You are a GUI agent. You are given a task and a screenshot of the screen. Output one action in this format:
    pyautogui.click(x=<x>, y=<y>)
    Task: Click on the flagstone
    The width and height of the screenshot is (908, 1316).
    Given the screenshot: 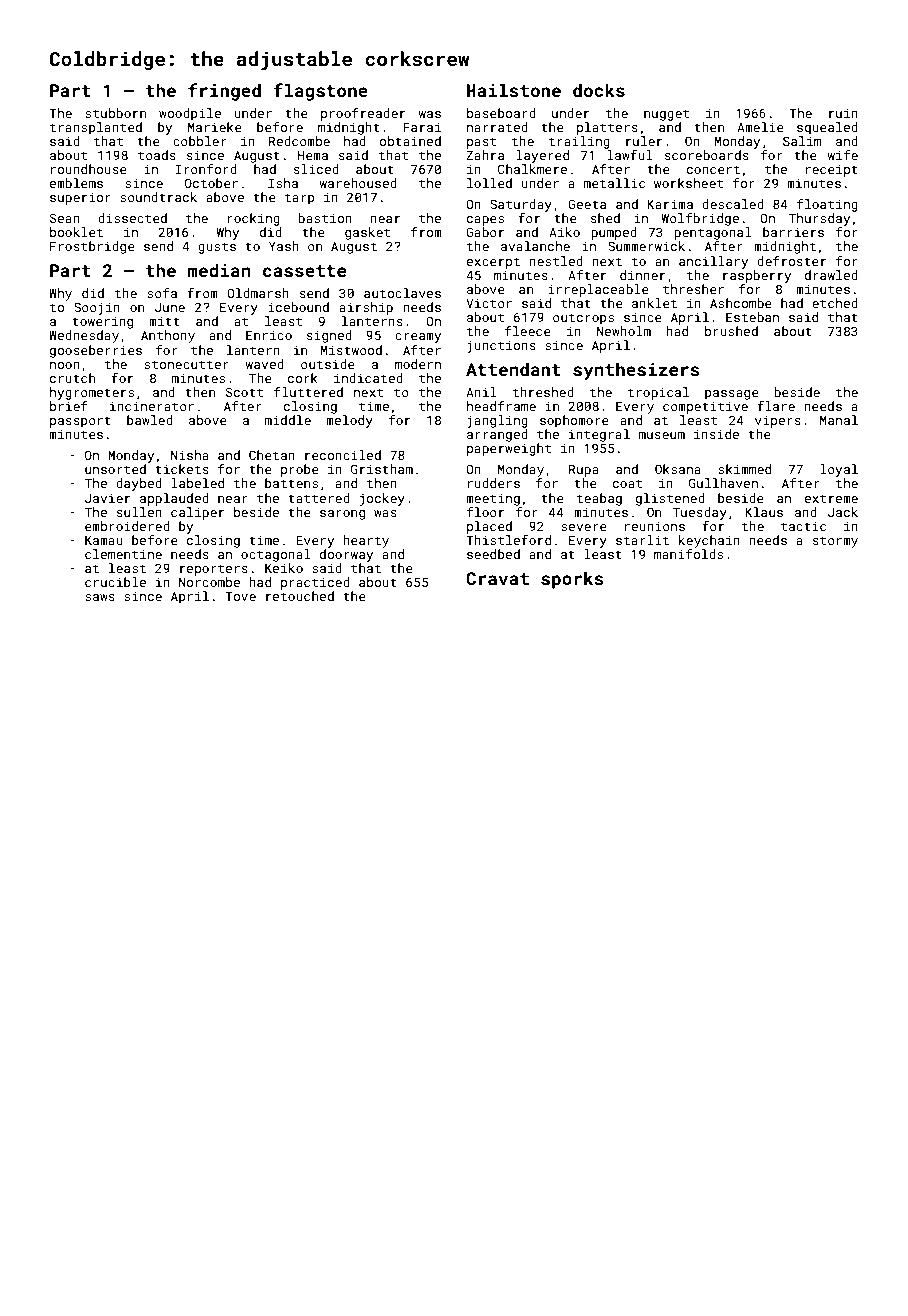 What is the action you would take?
    pyautogui.click(x=320, y=92)
